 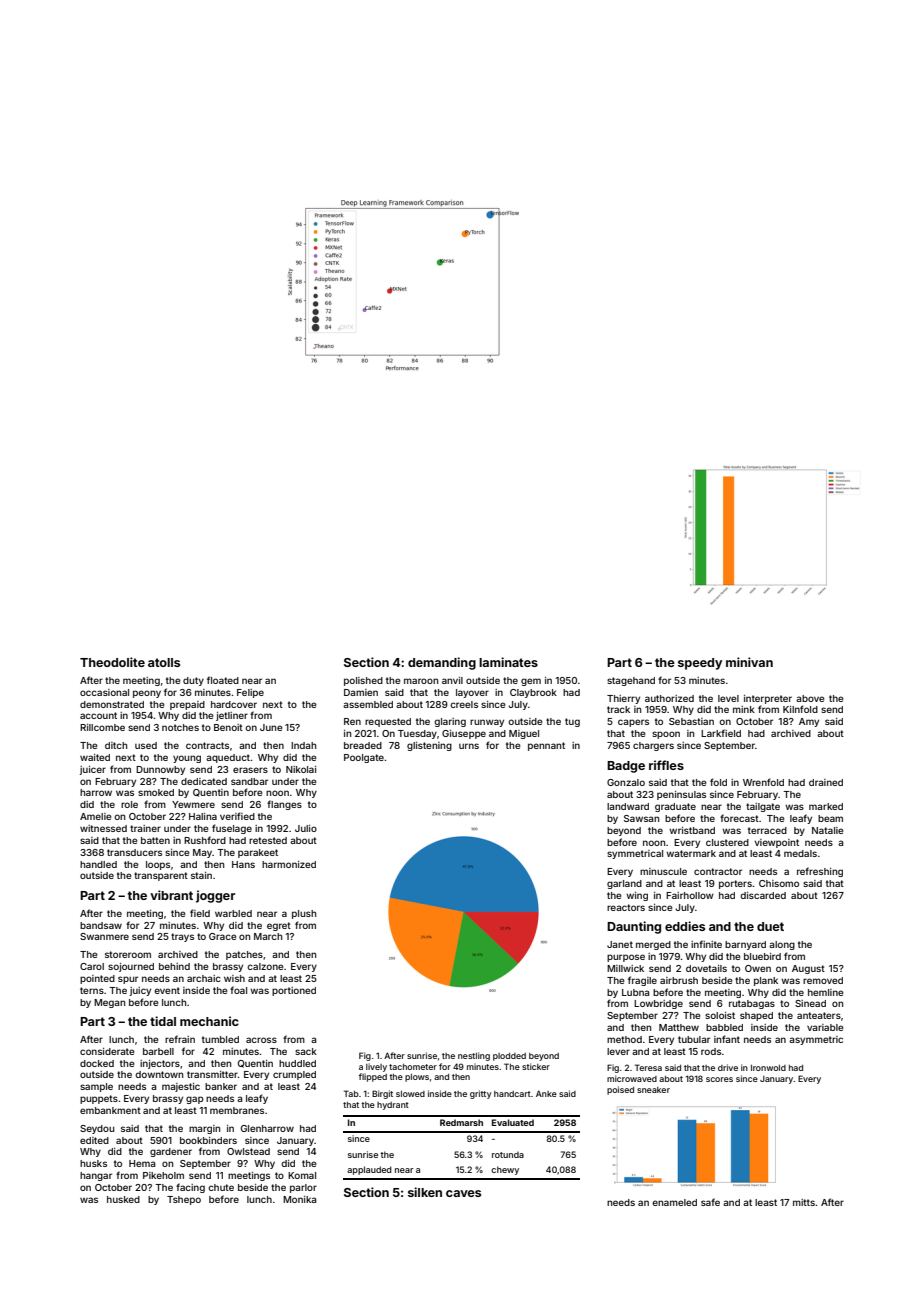 What do you see at coordinates (450, 722) in the document?
I see `glaring` at bounding box center [450, 722].
